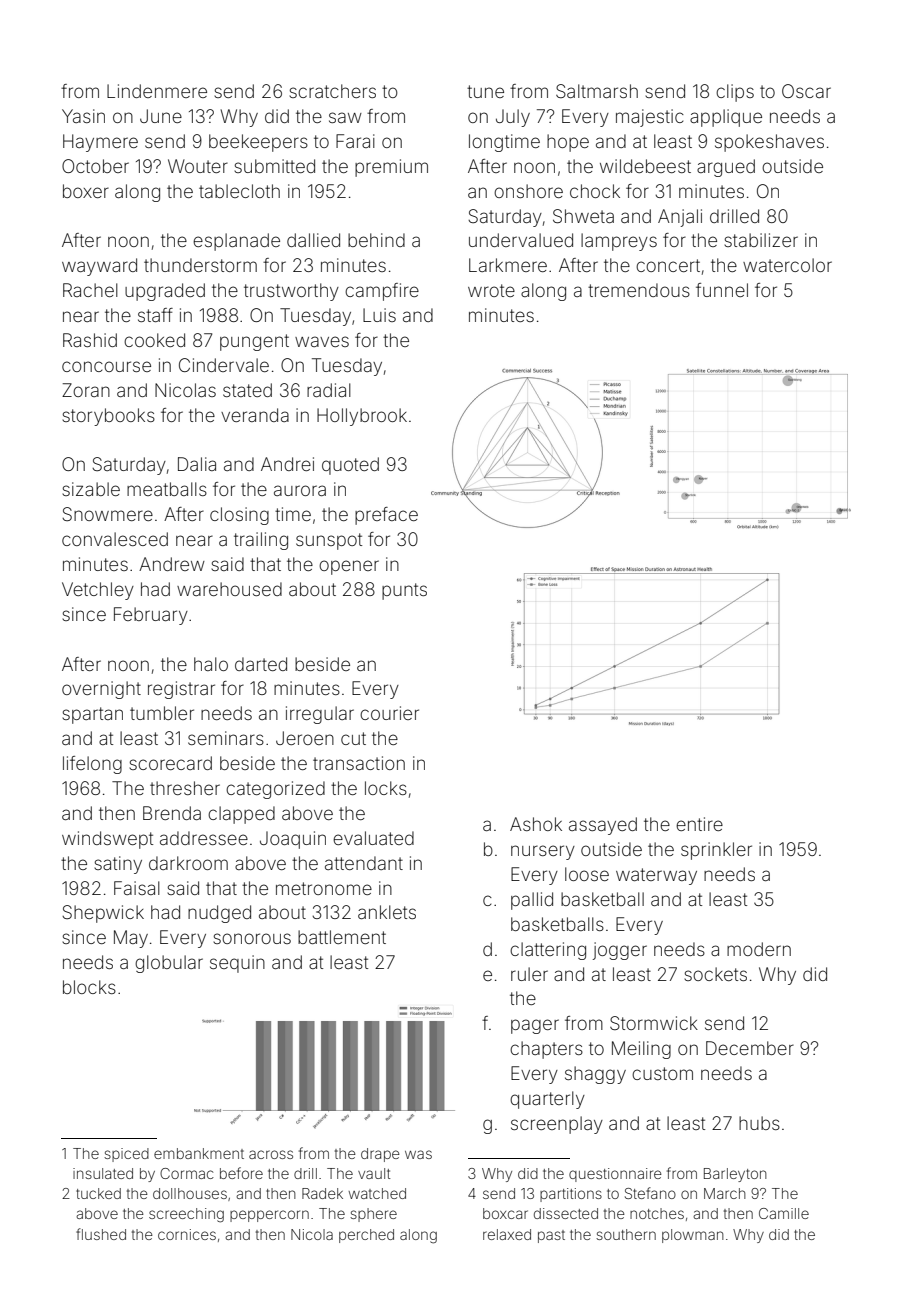 The image size is (908, 1316). What do you see at coordinates (241, 1173) in the screenshot?
I see `before` at bounding box center [241, 1173].
